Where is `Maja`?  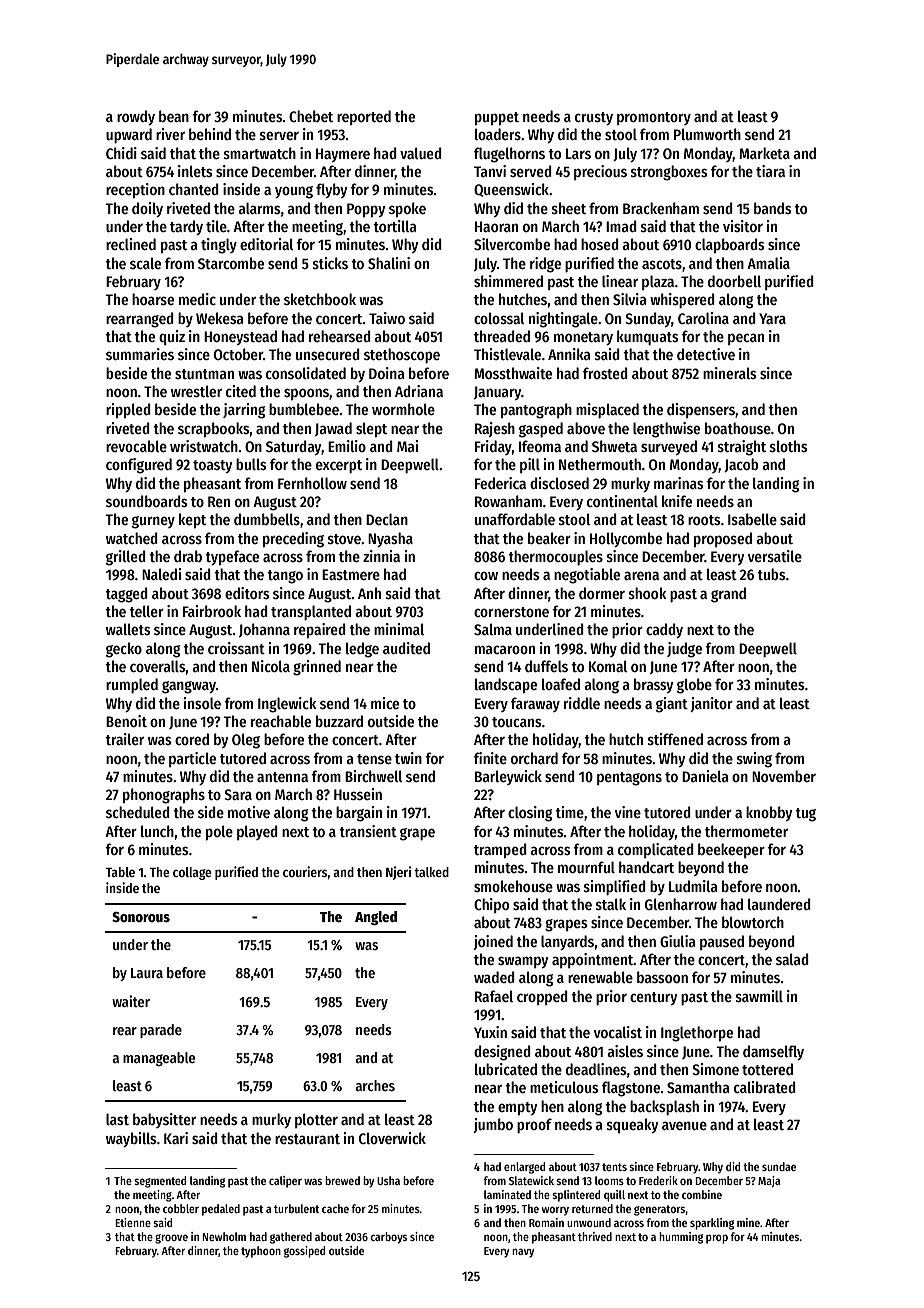 Maja is located at coordinates (769, 1182).
